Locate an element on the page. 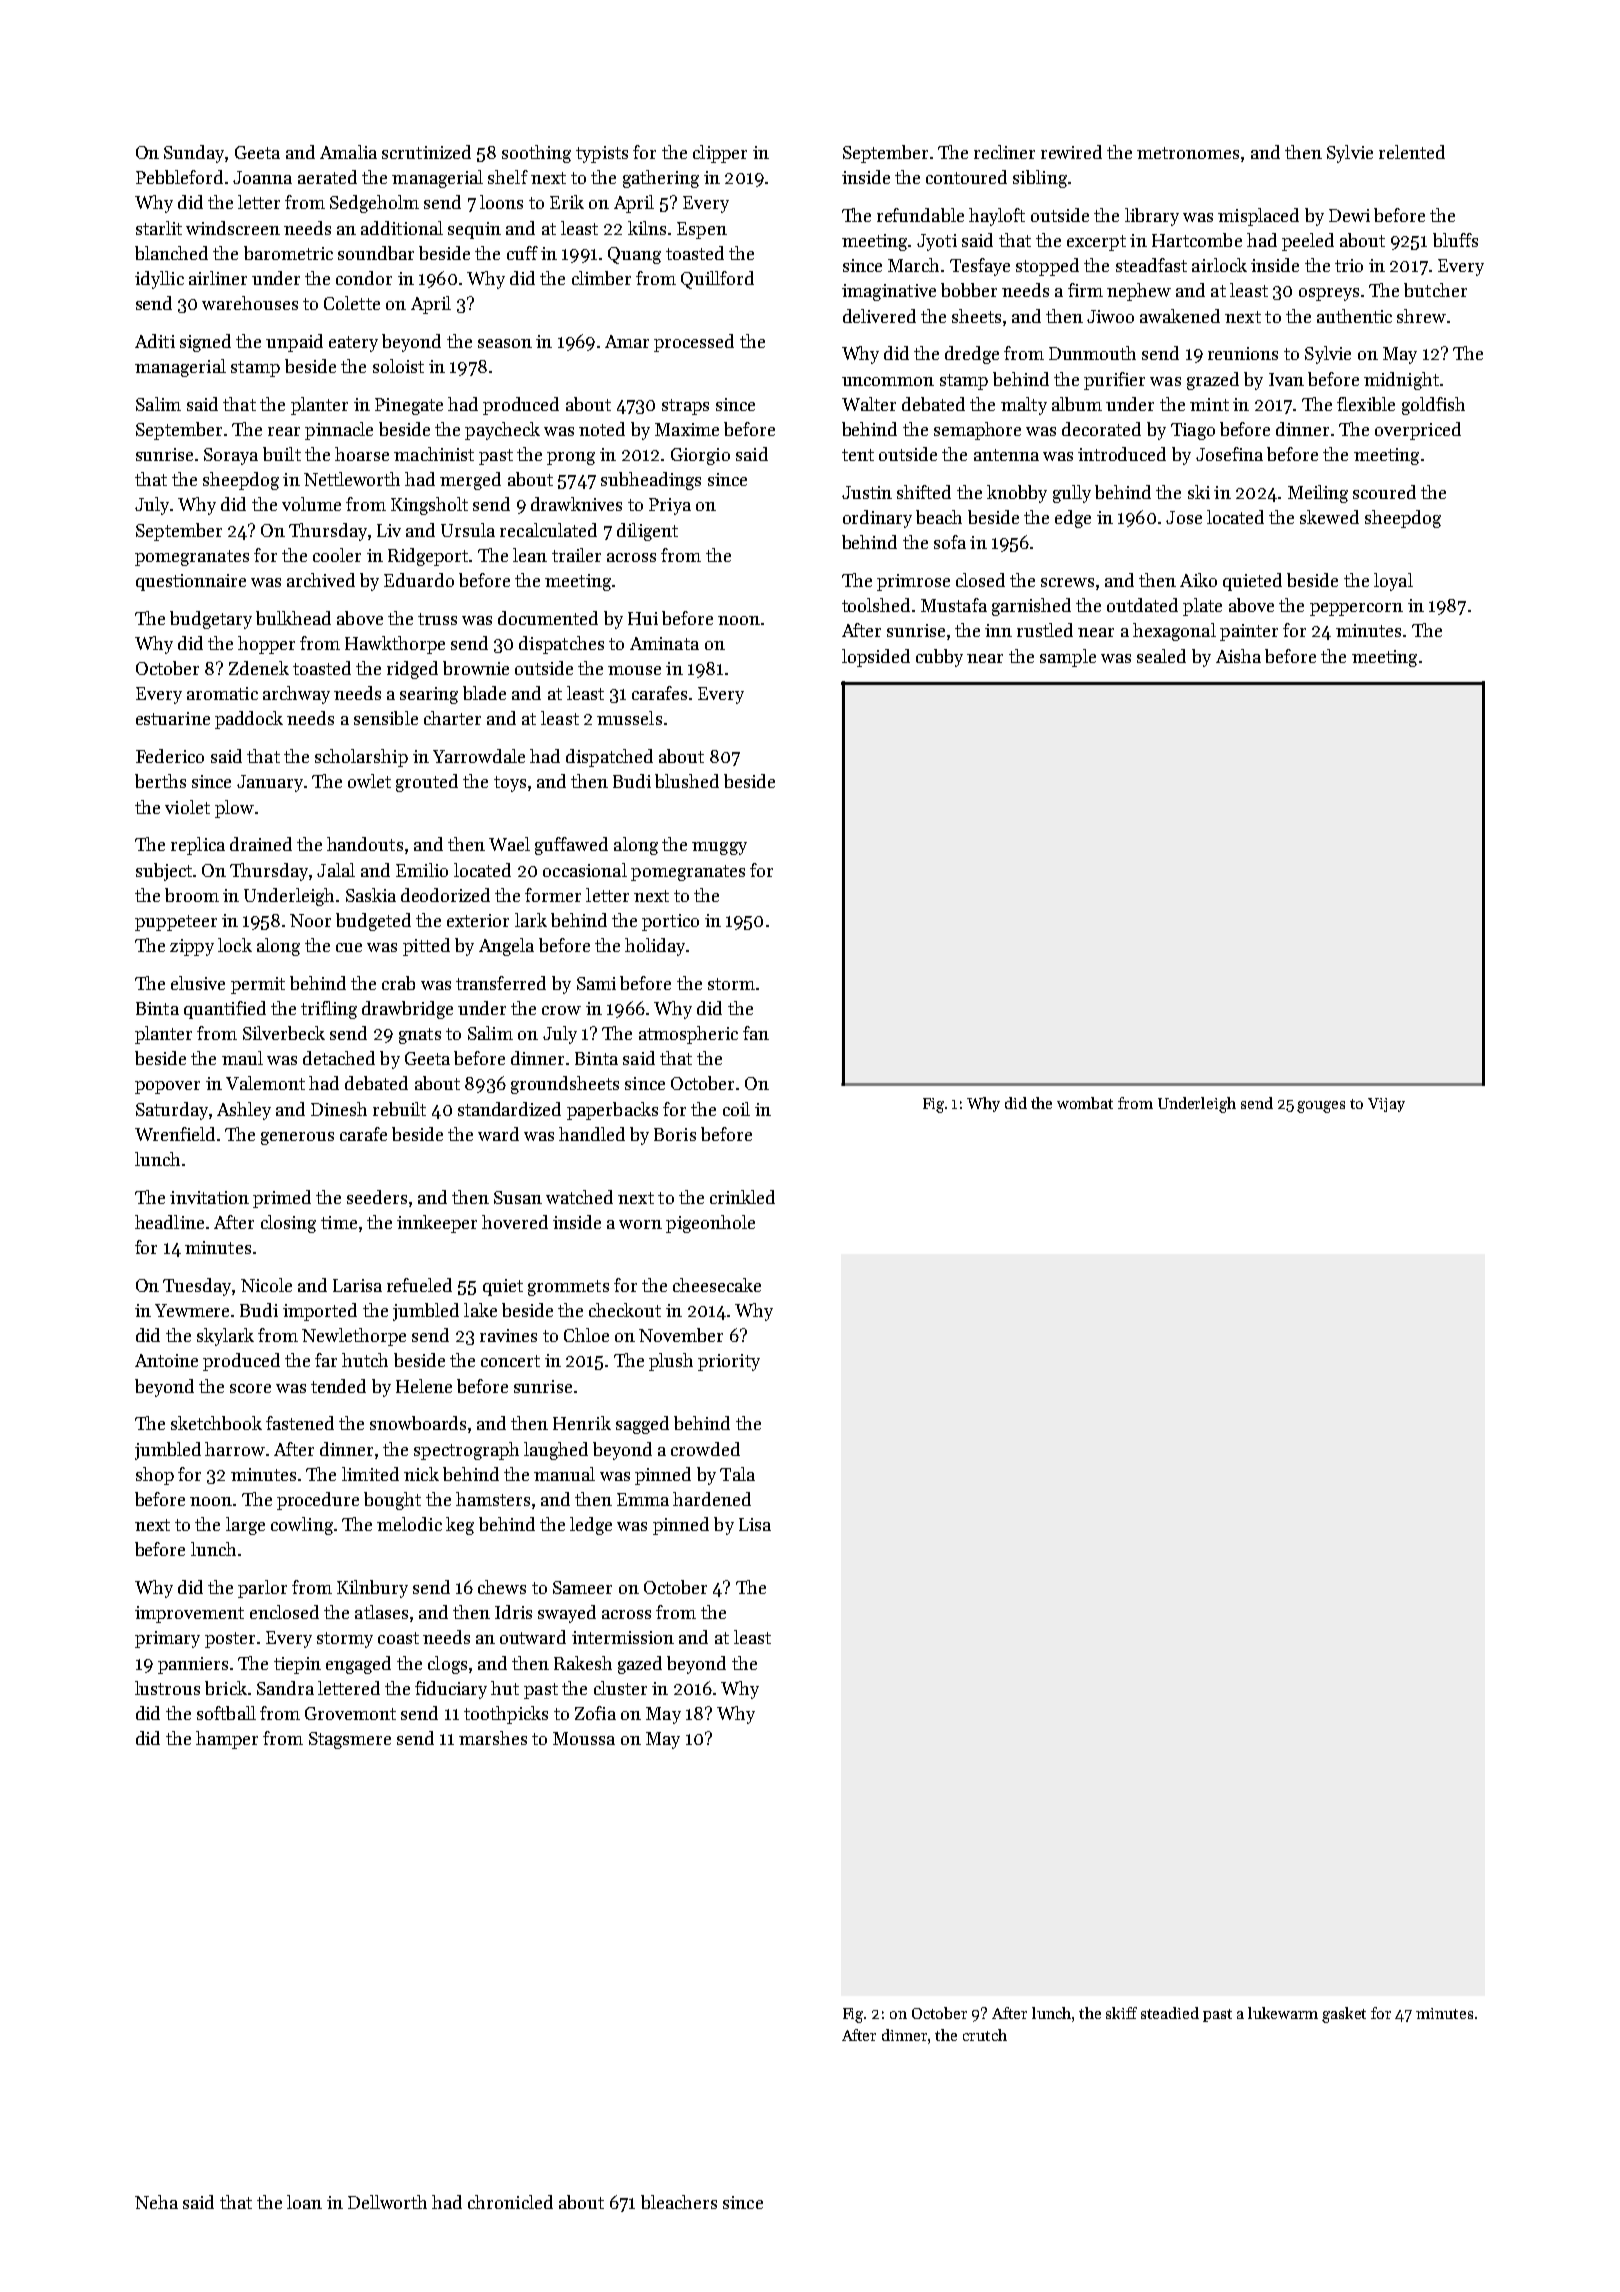 This page has width=1620, height=2292. additional is located at coordinates (402, 228).
